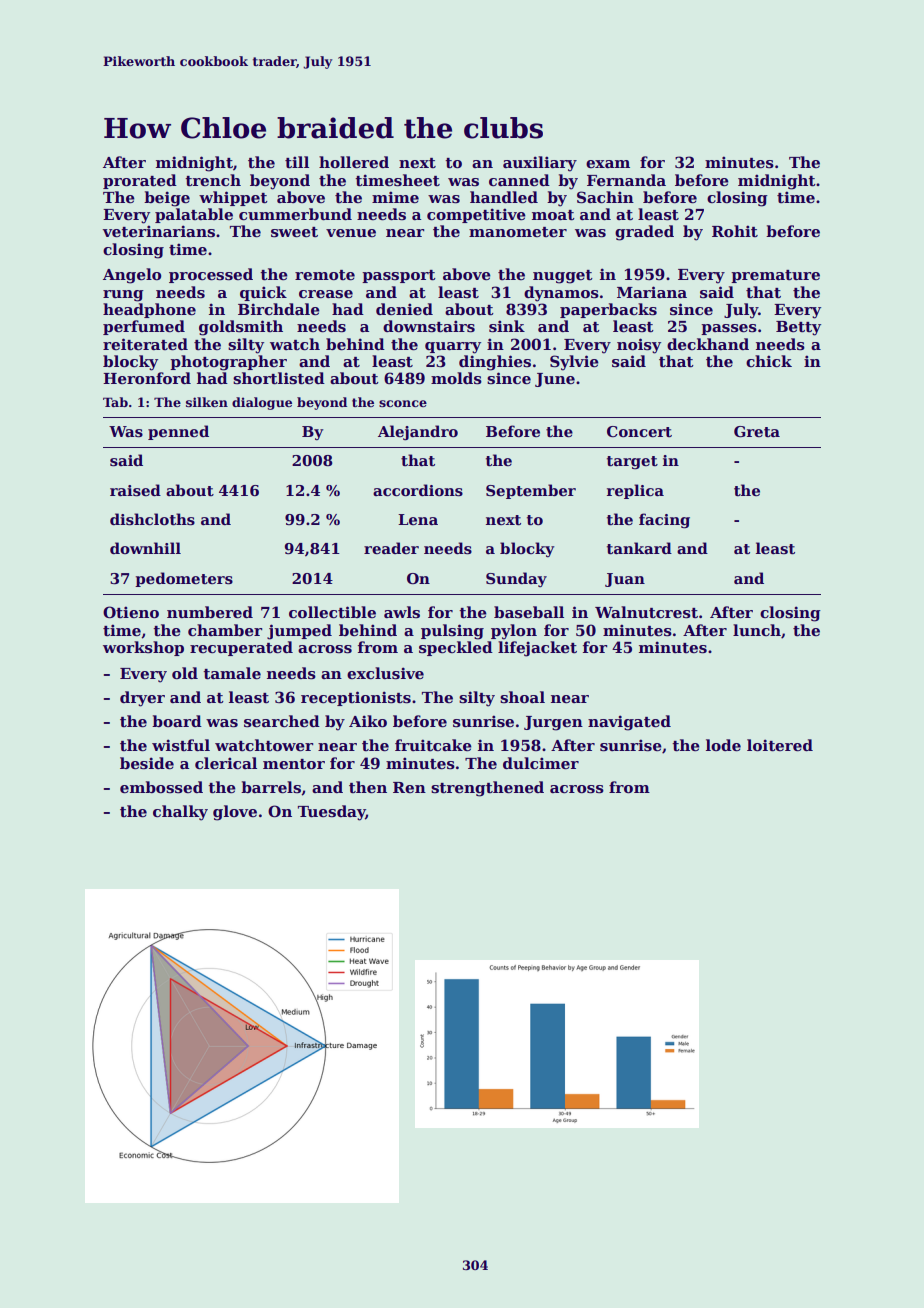 This screenshot has height=1308, width=924. I want to click on penned, so click(178, 432).
